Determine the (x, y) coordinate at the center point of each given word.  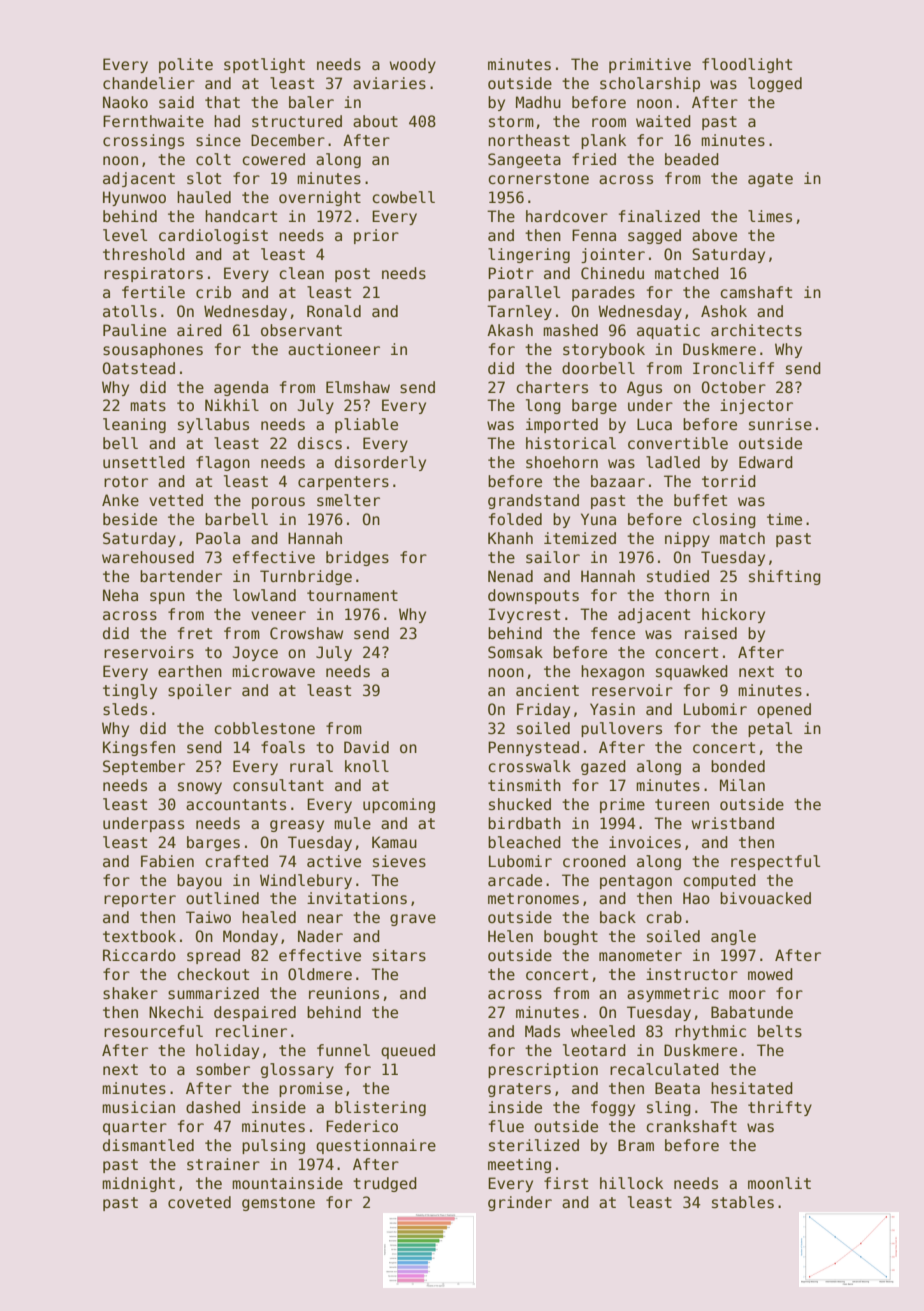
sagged (654, 236)
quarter (135, 1128)
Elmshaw (358, 387)
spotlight (264, 65)
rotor (126, 481)
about (375, 121)
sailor (553, 557)
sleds (125, 709)
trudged (385, 1184)
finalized (659, 216)
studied (678, 576)
